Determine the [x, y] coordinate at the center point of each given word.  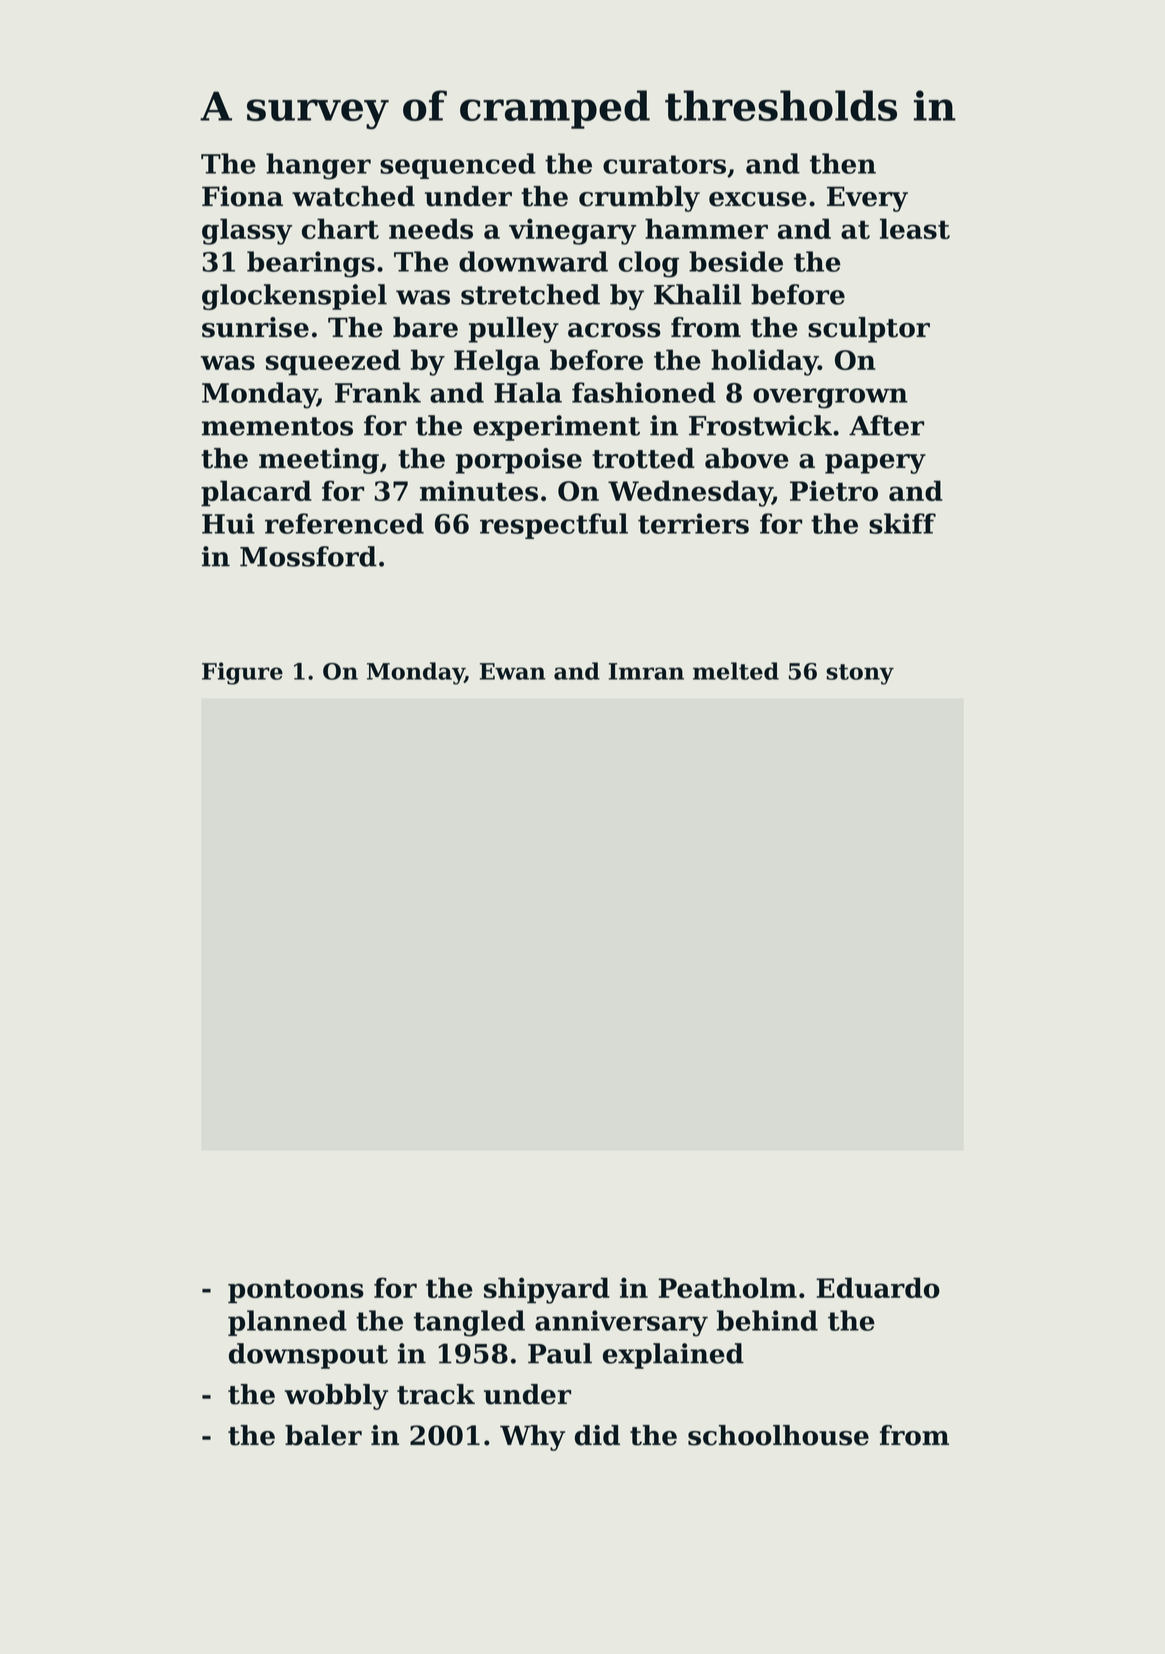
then [843, 163]
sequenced [458, 166]
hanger [318, 166]
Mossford [308, 556]
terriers [693, 523]
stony [860, 674]
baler [323, 1435]
